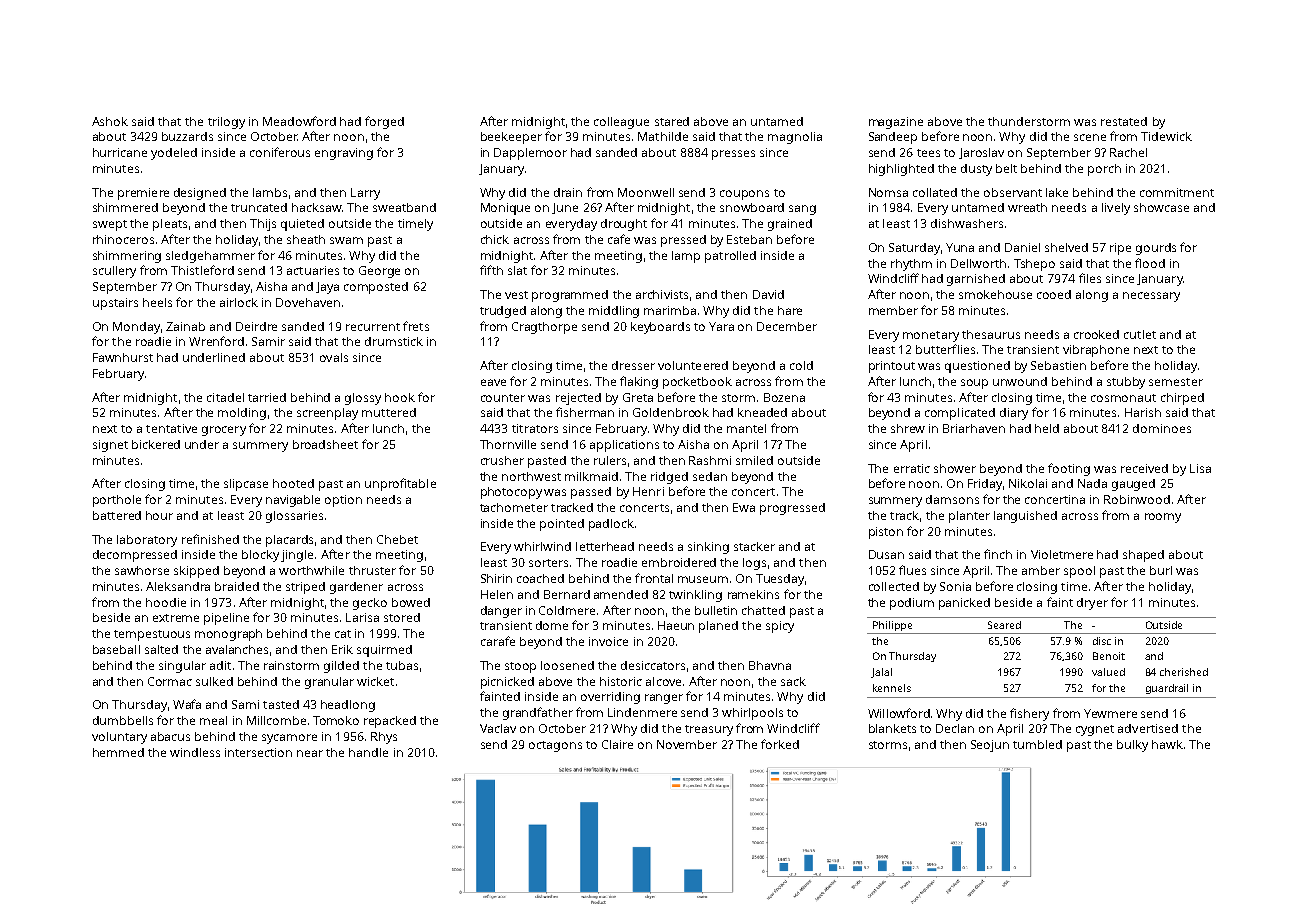 Image resolution: width=1308 pixels, height=924 pixels. Describe the element at coordinates (621, 123) in the screenshot. I see `colleague` at that location.
